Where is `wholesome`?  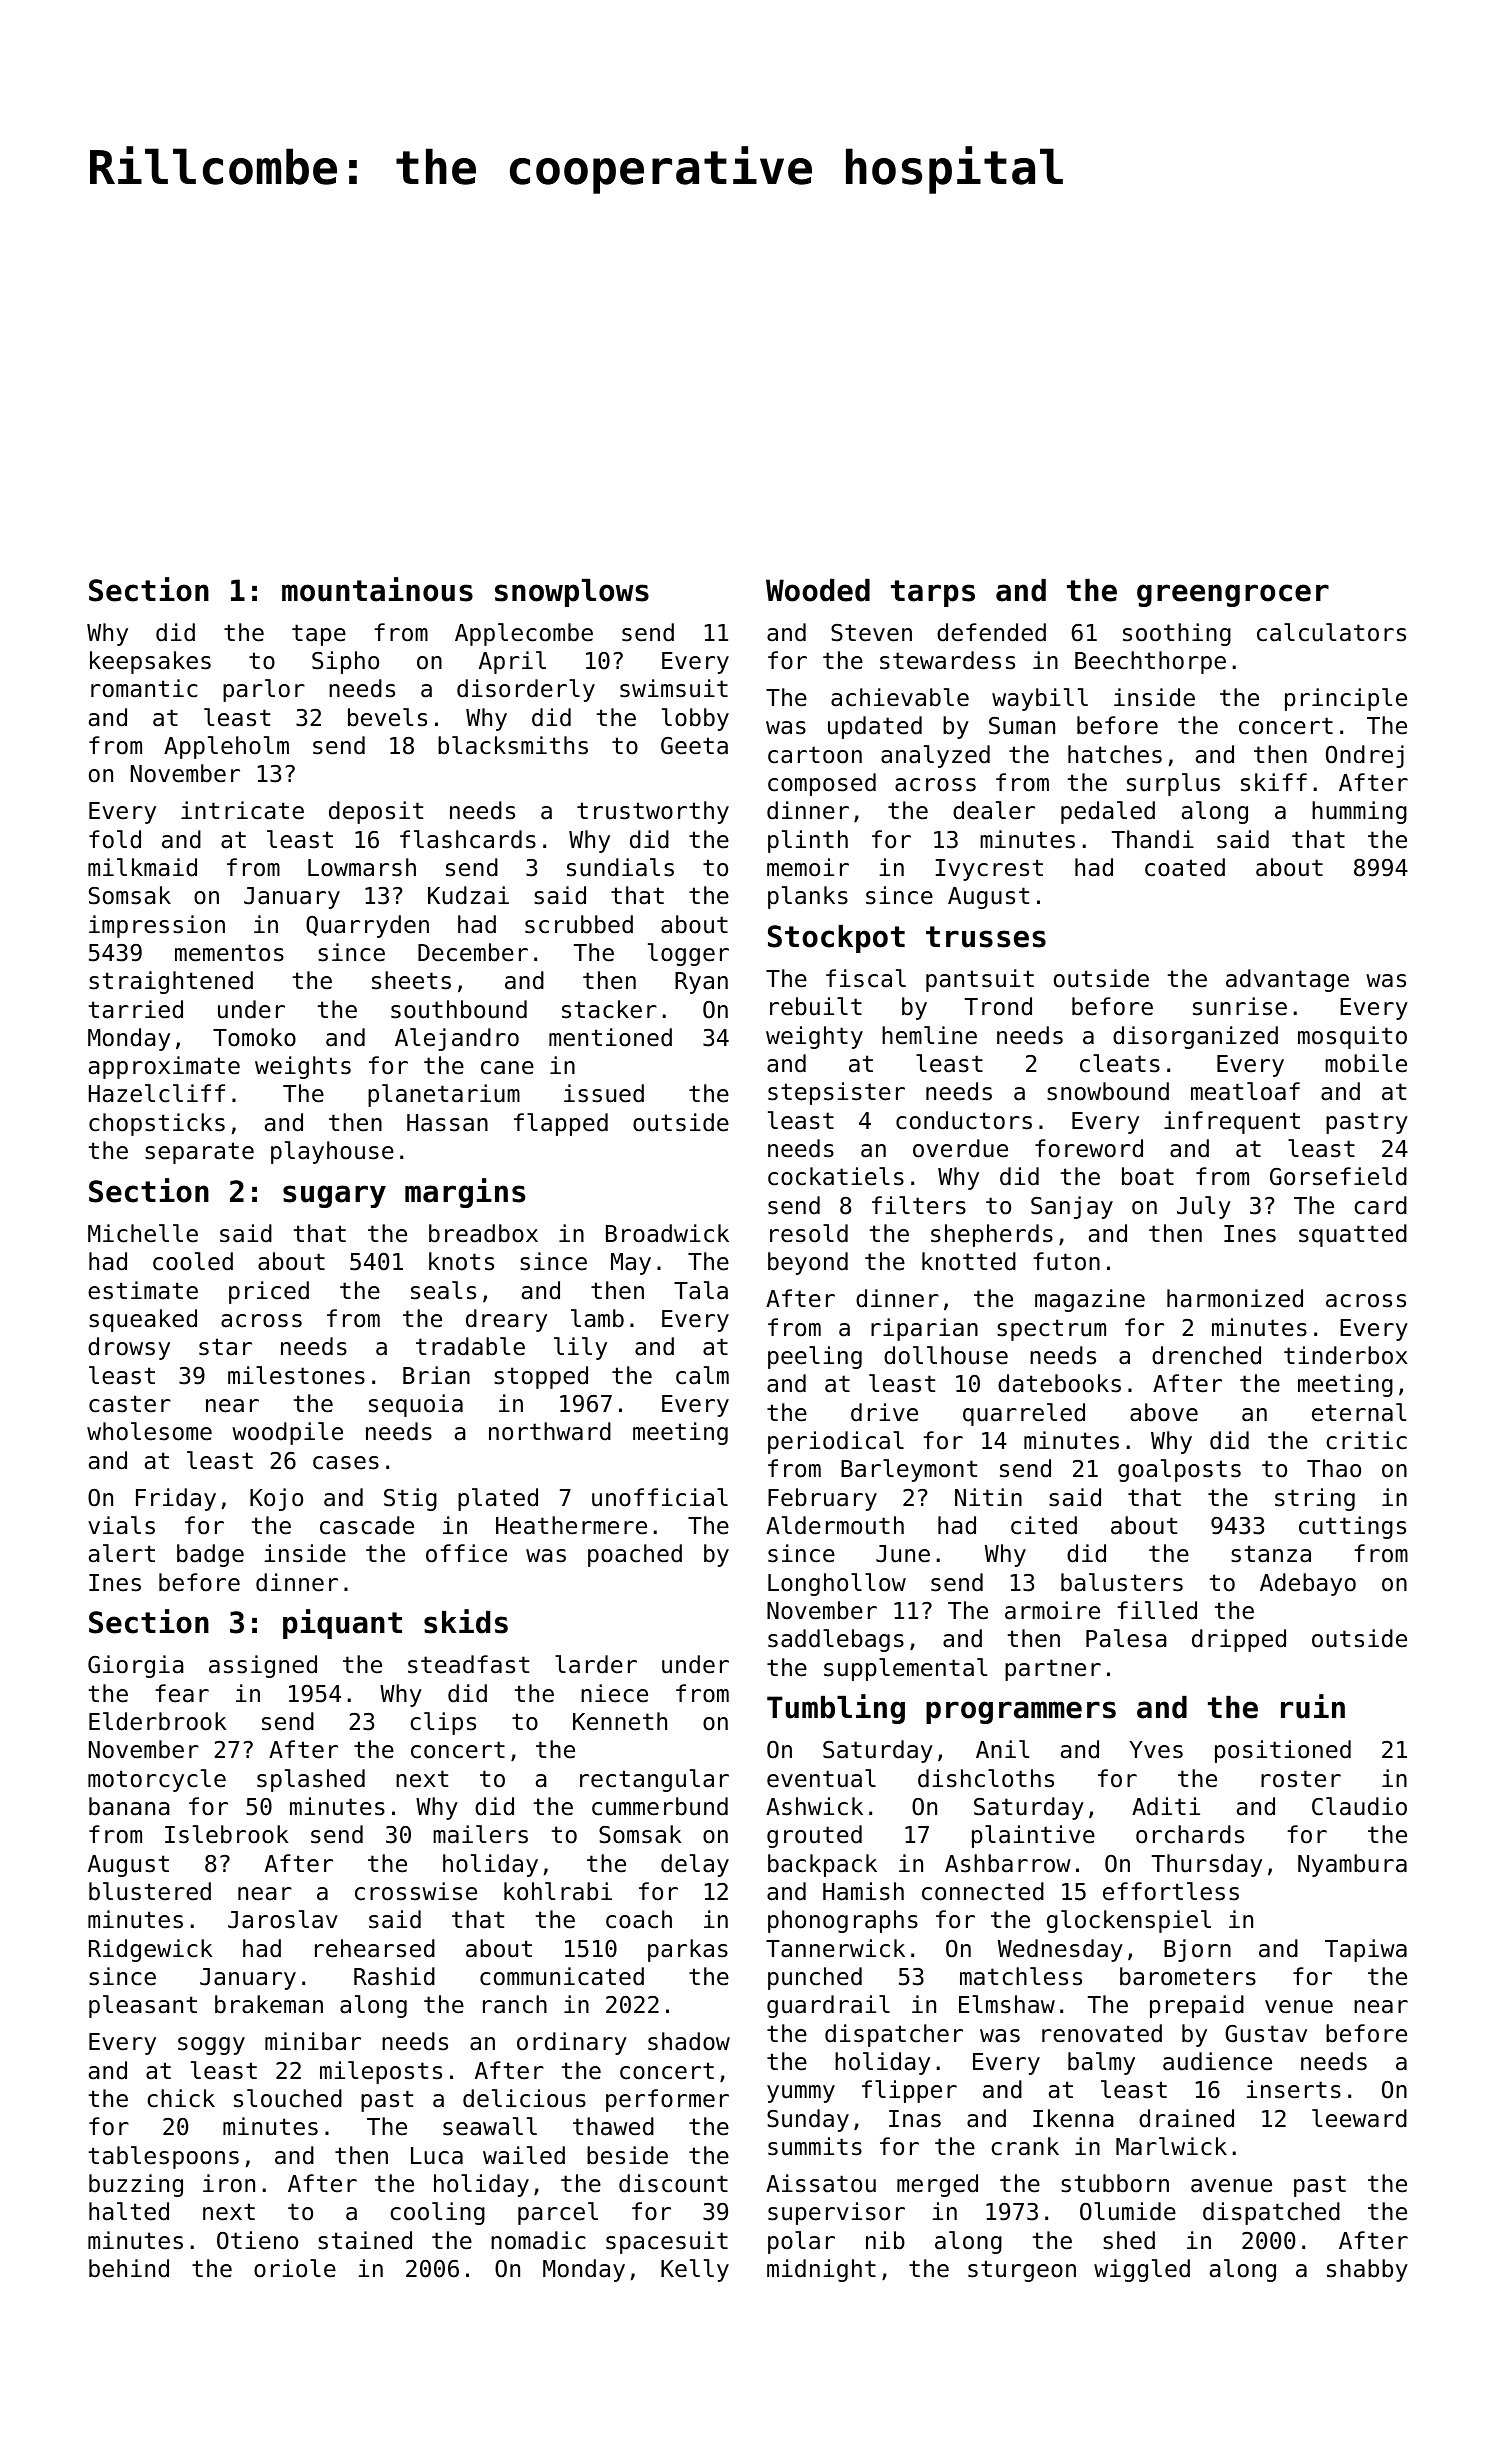 wholesome is located at coordinates (149, 1431).
